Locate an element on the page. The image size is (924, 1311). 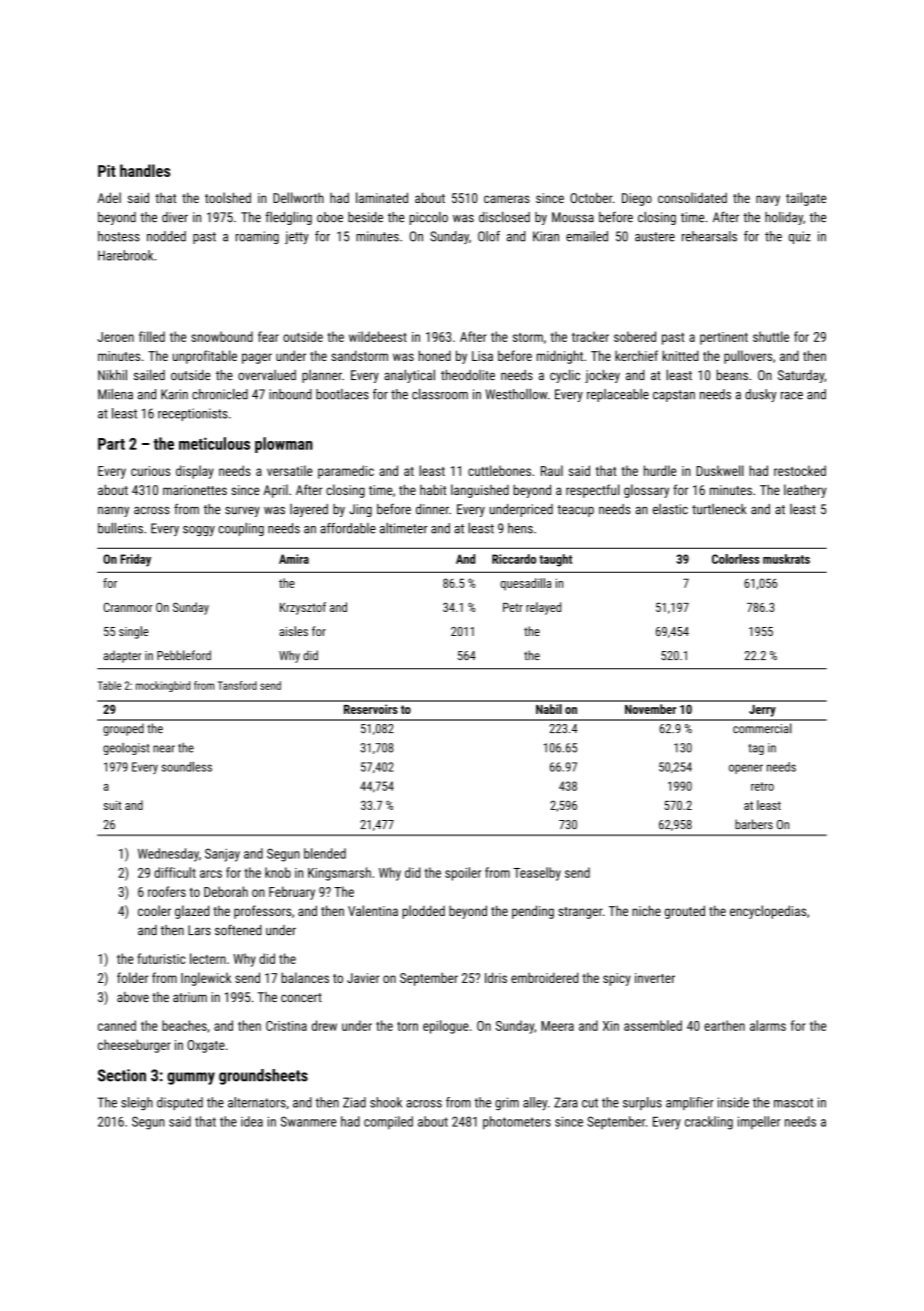
Ziad is located at coordinates (354, 1102).
